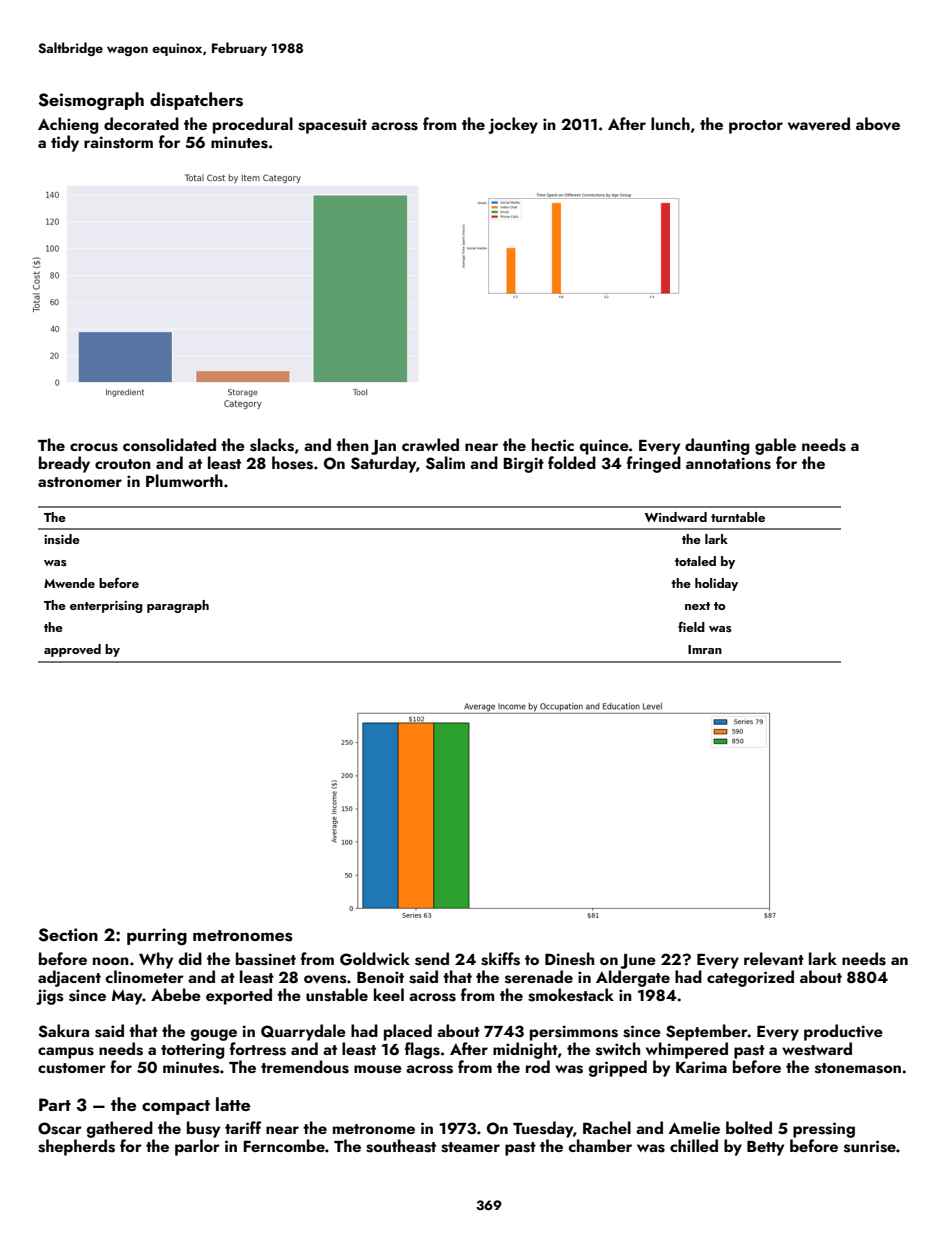 The image size is (952, 1233). Describe the element at coordinates (670, 123) in the document. I see `lunch` at that location.
